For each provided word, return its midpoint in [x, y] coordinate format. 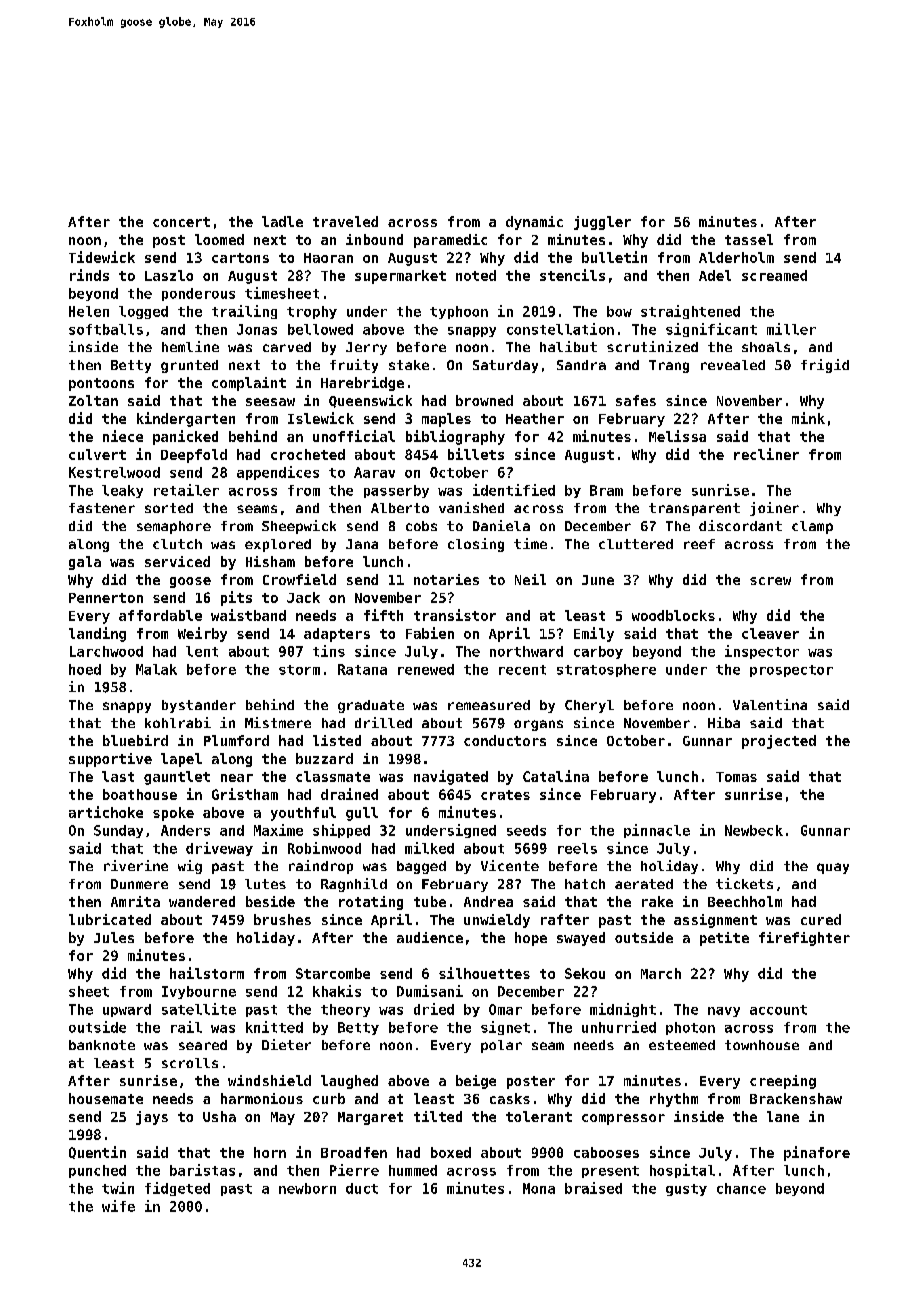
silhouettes [484, 973]
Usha [219, 1116]
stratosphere [606, 670]
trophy [312, 312]
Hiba [724, 722]
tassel [749, 239]
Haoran [328, 258]
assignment [715, 921]
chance [741, 1188]
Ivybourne [199, 992]
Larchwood [106, 651]
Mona [539, 1188]
